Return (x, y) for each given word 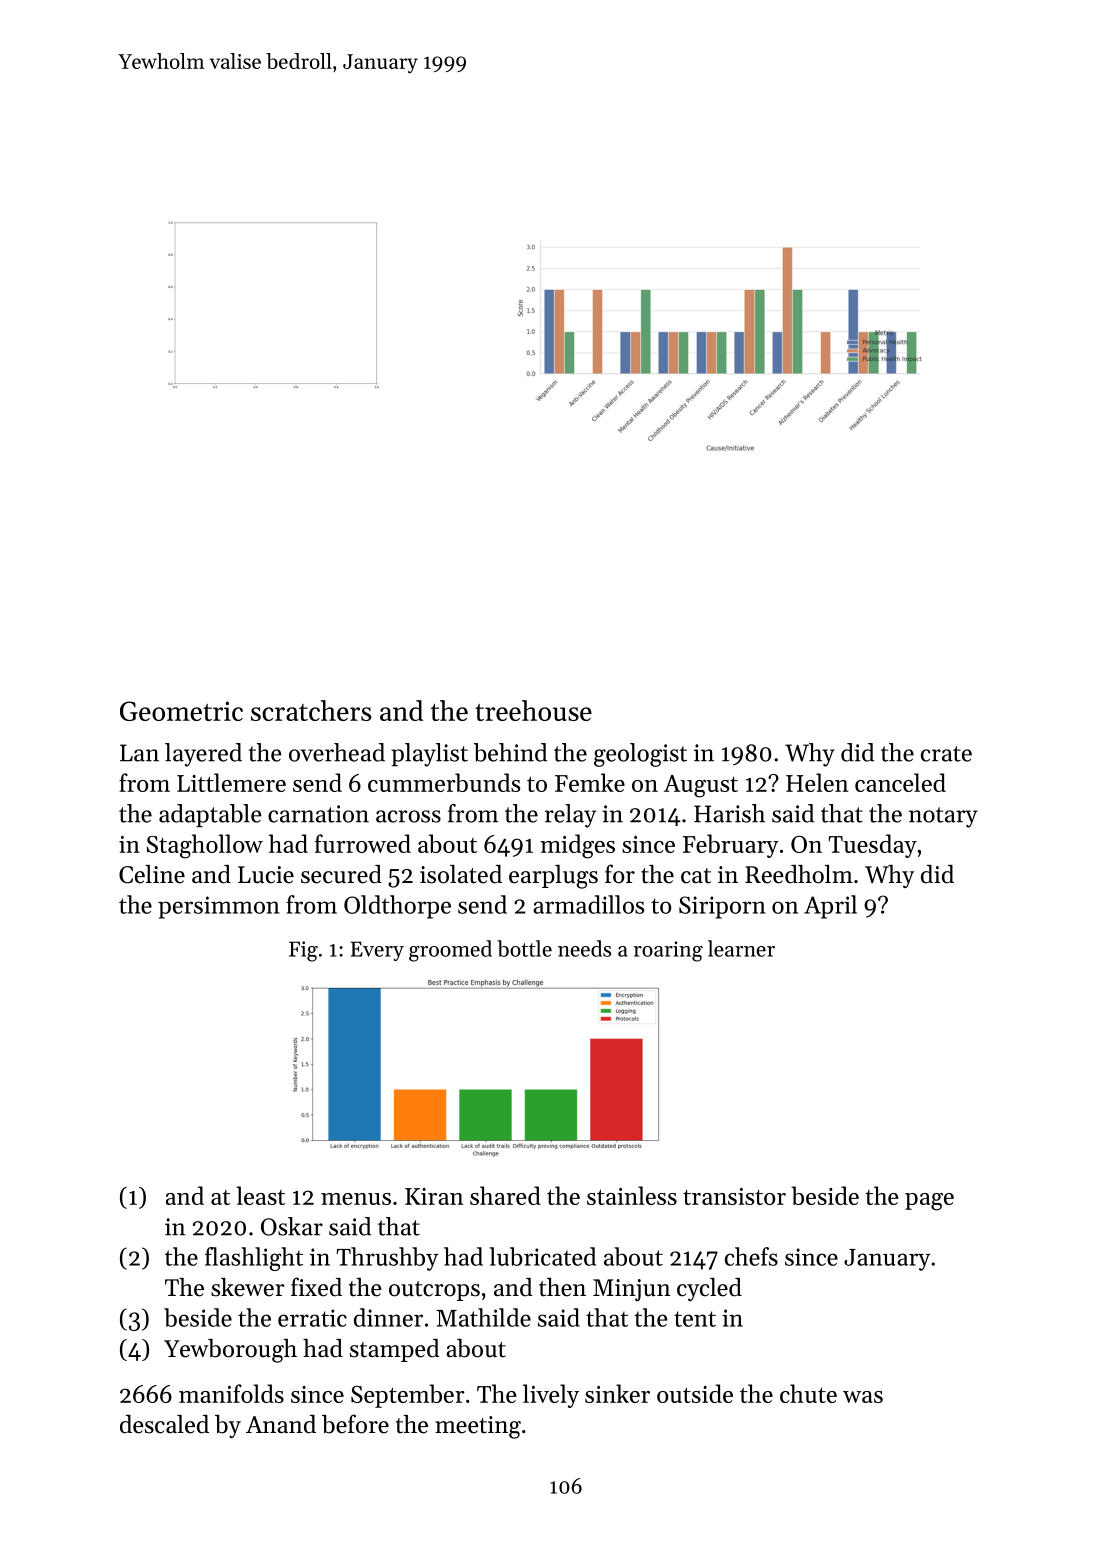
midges (577, 846)
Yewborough (230, 1351)
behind (510, 752)
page (929, 1202)
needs (584, 948)
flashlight (254, 1259)
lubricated (542, 1256)
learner (741, 948)
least (260, 1195)
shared (505, 1195)
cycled (709, 1289)
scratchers (311, 710)
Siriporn (722, 907)
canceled (900, 782)
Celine (152, 874)
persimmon (219, 907)
